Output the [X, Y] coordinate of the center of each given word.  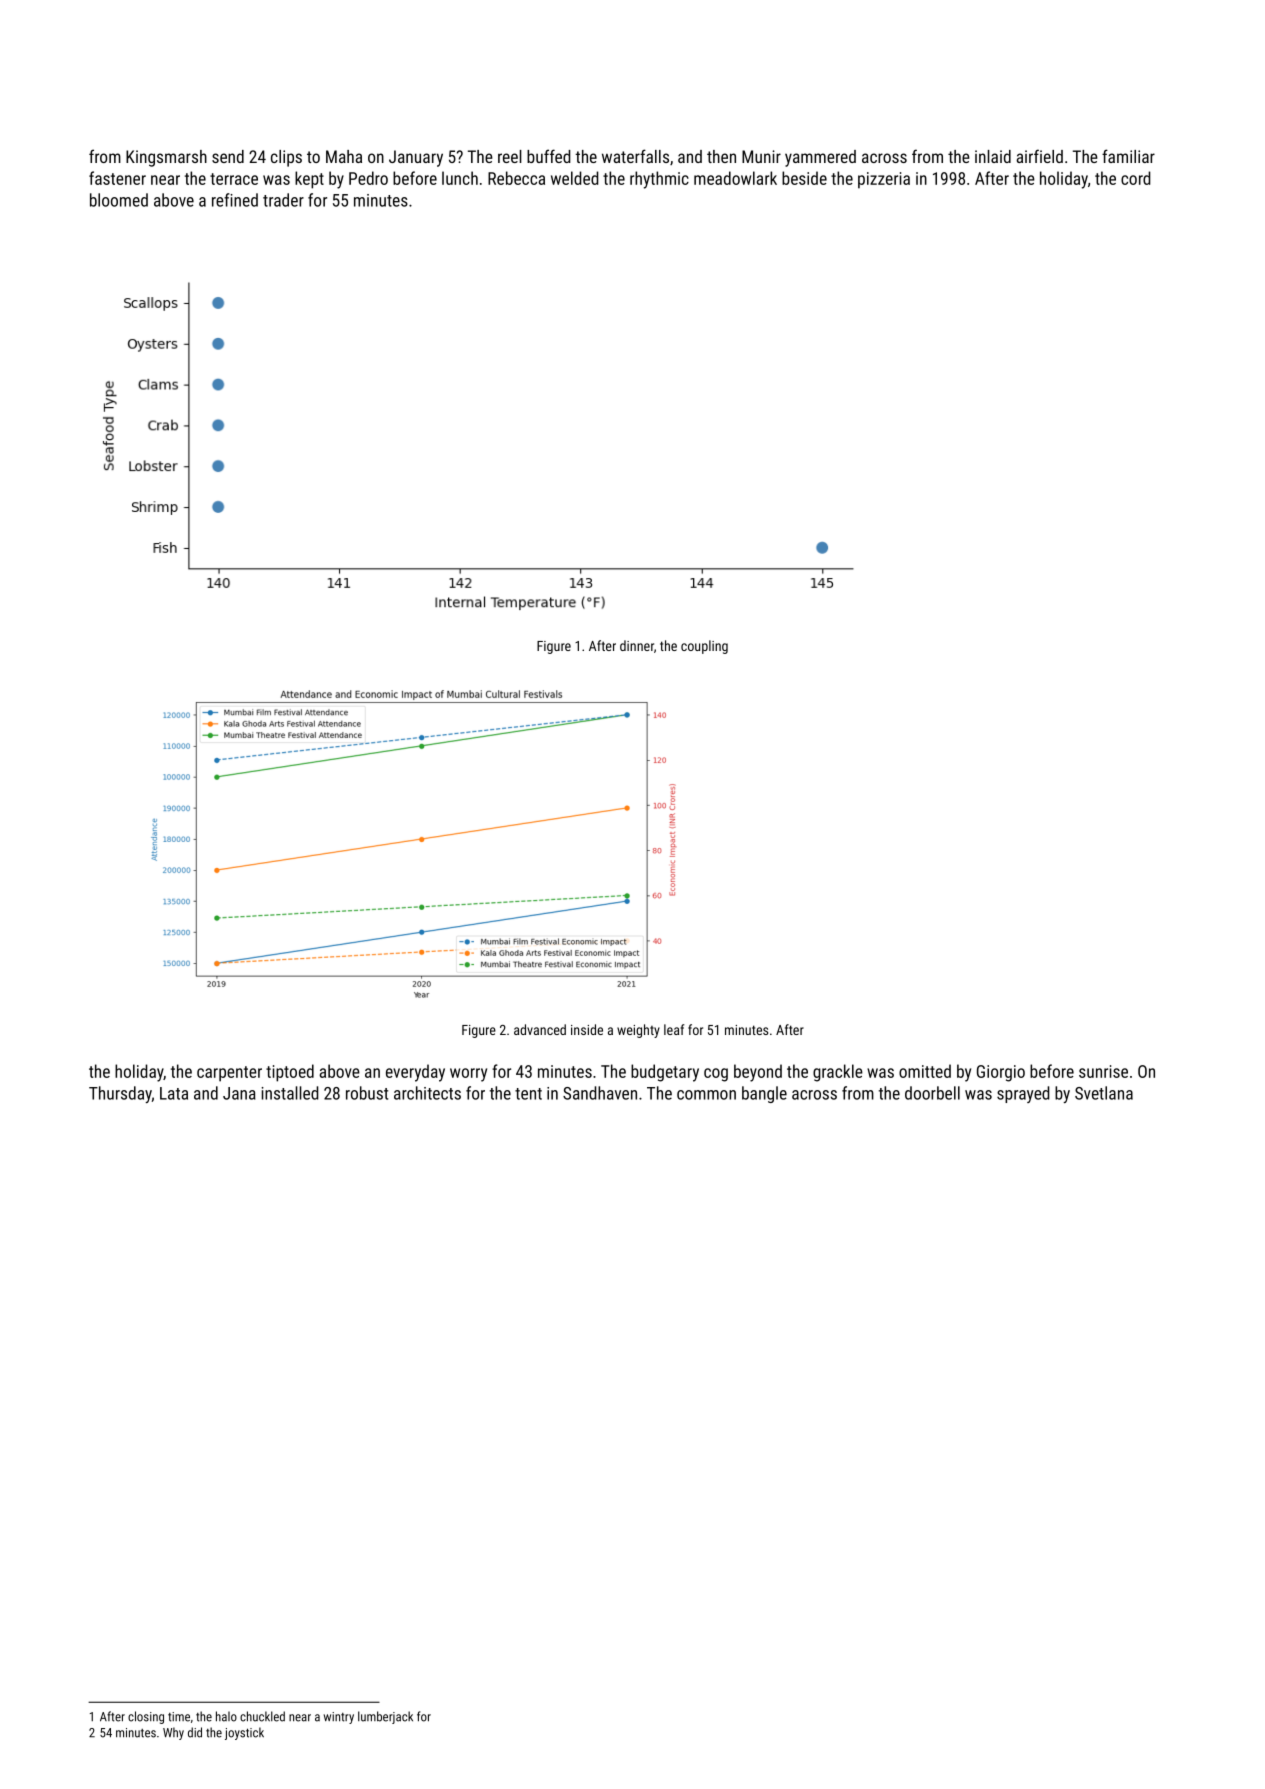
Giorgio [1001, 1073]
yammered [820, 158]
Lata [174, 1093]
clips [286, 158]
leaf [674, 1029]
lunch [460, 178]
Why [173, 1733]
